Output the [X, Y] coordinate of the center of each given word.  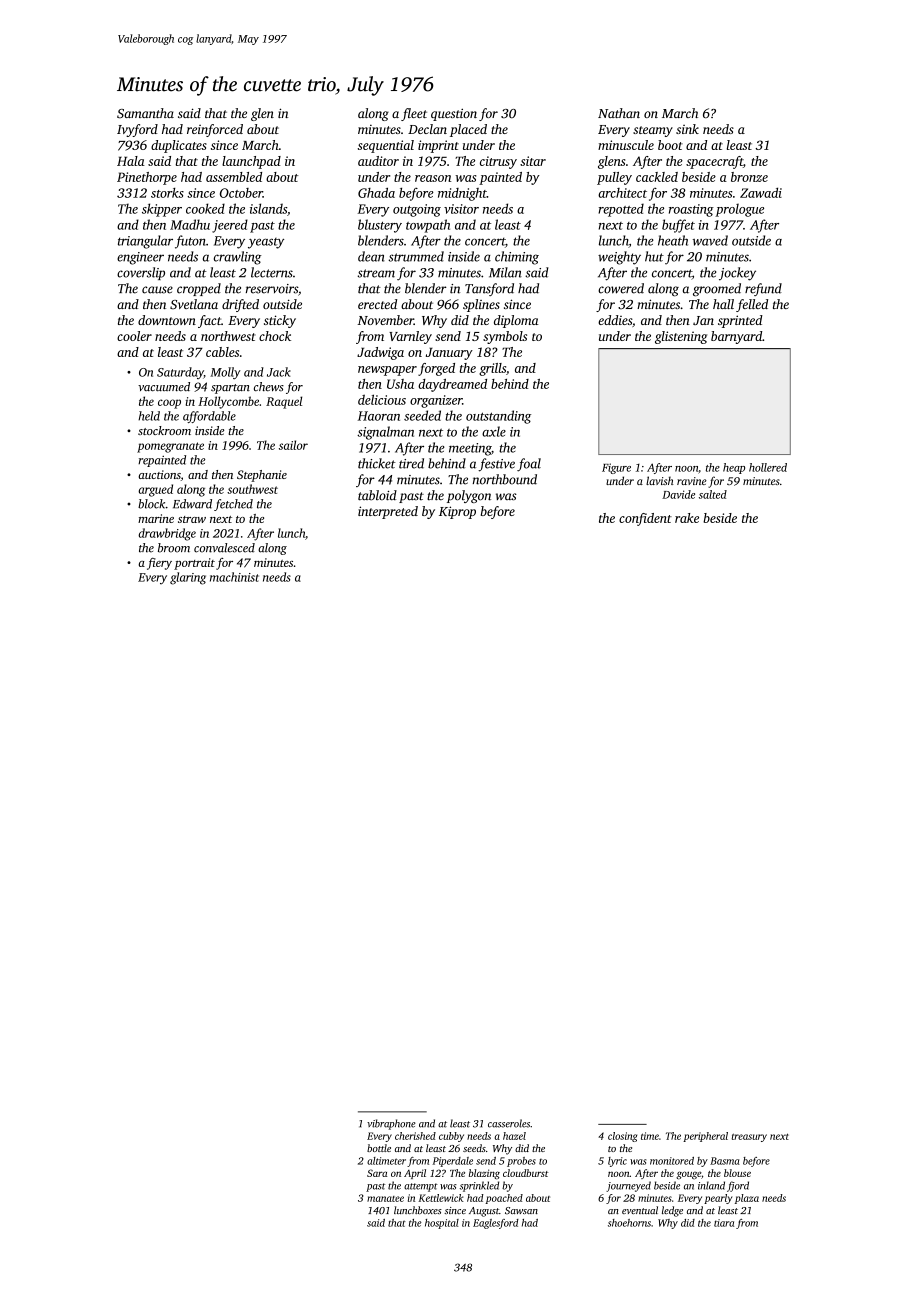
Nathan [619, 113]
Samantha [145, 113]
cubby [451, 1137]
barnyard [736, 337]
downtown [167, 320]
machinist [234, 577]
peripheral [705, 1137]
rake [687, 518]
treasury [749, 1137]
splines [481, 305]
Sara [377, 1173]
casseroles [509, 1123]
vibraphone [391, 1124]
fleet [414, 114]
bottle [379, 1148]
